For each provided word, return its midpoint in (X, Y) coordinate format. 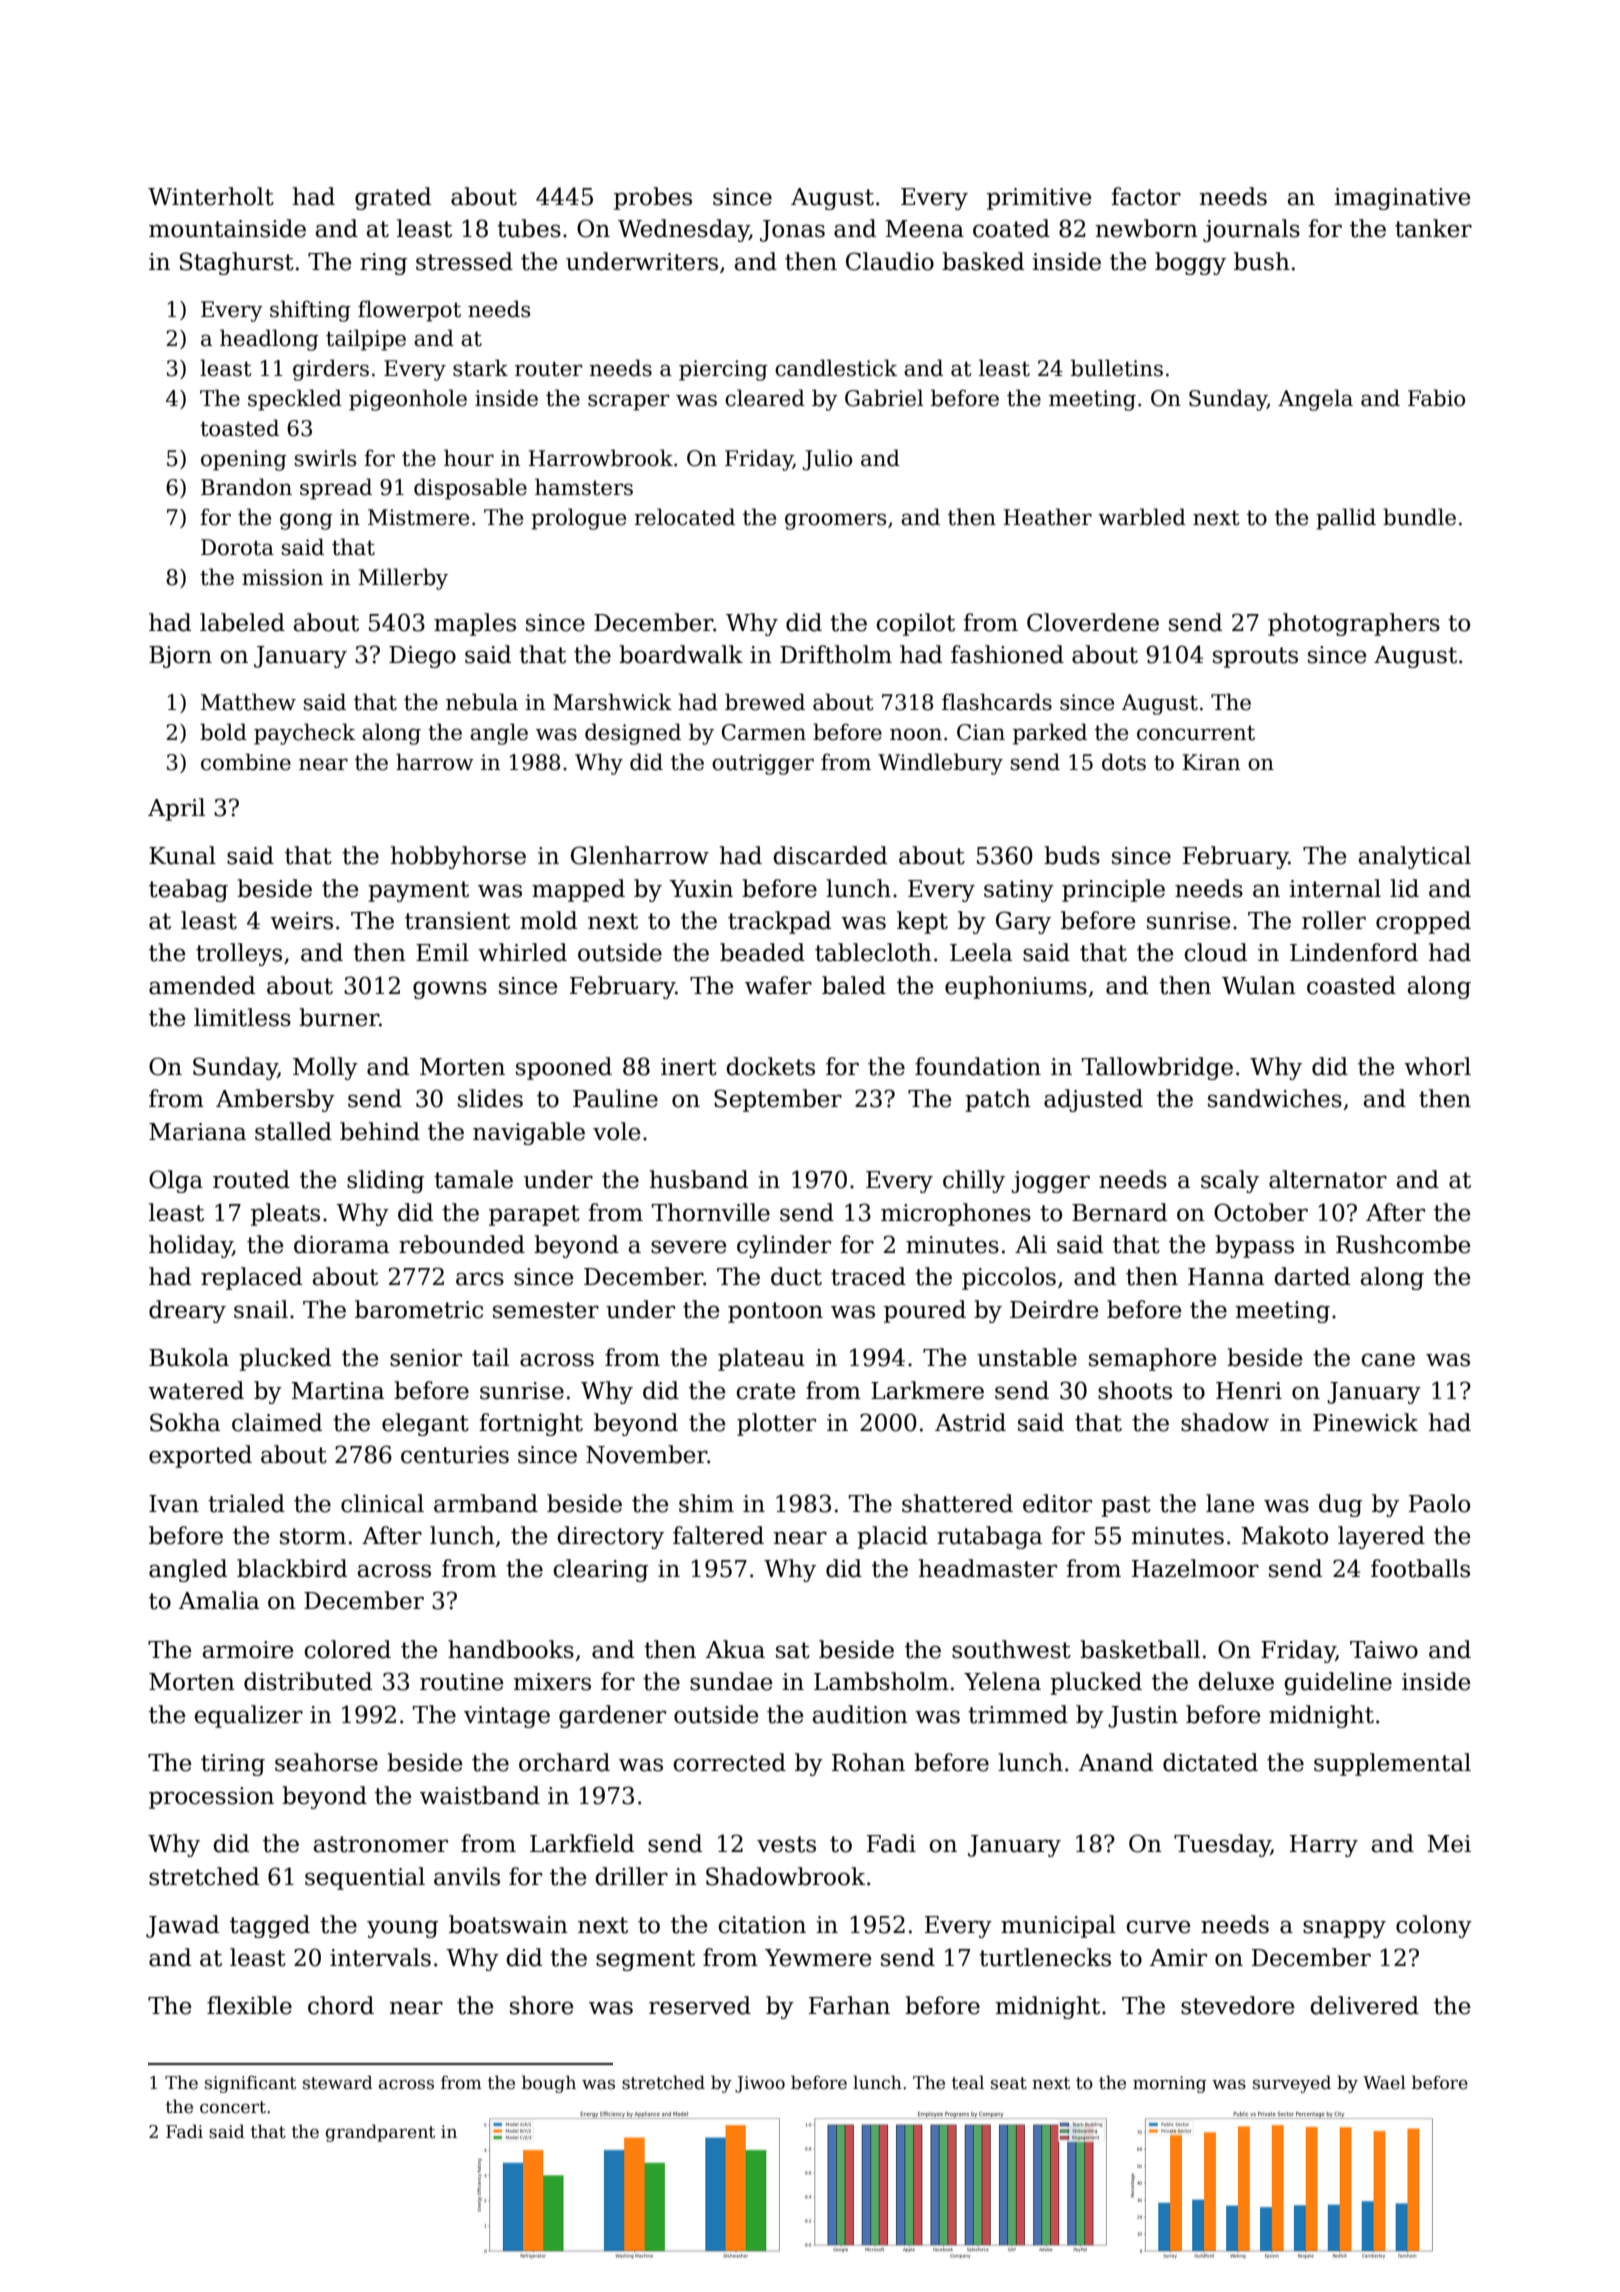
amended (202, 985)
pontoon (775, 1312)
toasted (239, 428)
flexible (249, 2005)
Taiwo (1384, 1650)
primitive (1039, 199)
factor (1146, 196)
